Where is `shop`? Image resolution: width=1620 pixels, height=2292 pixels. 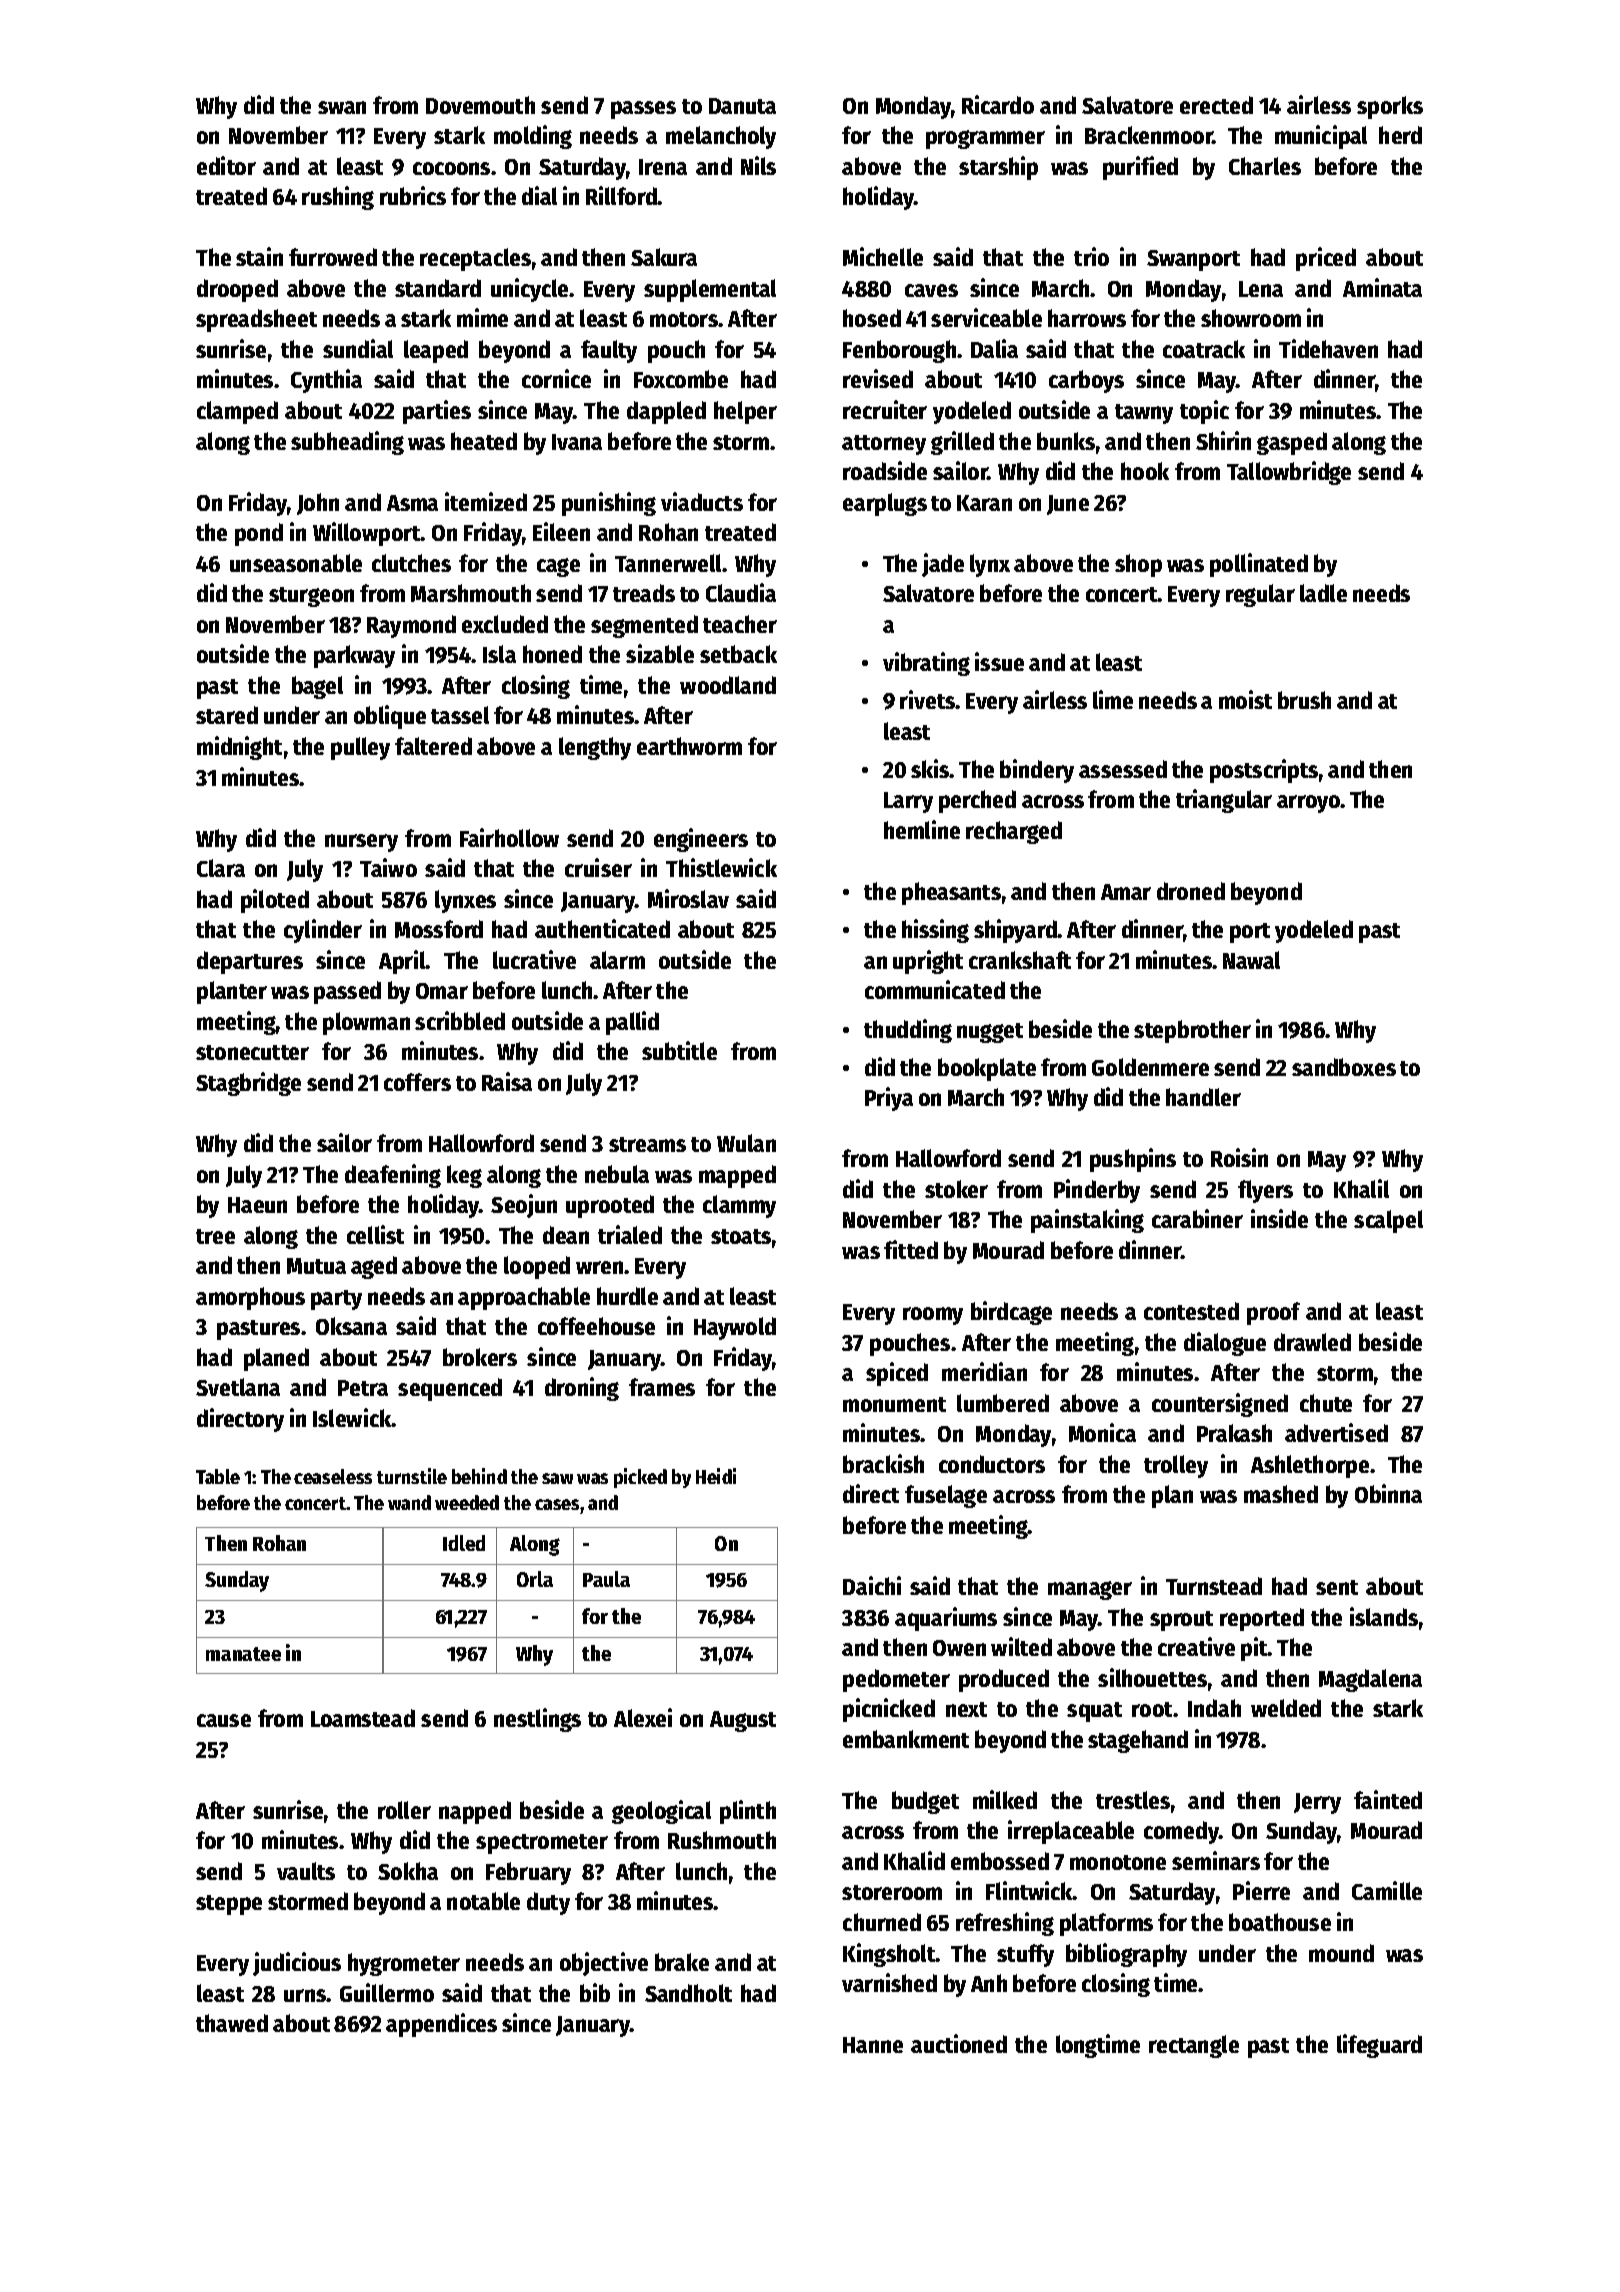
shop is located at coordinates (1138, 565).
